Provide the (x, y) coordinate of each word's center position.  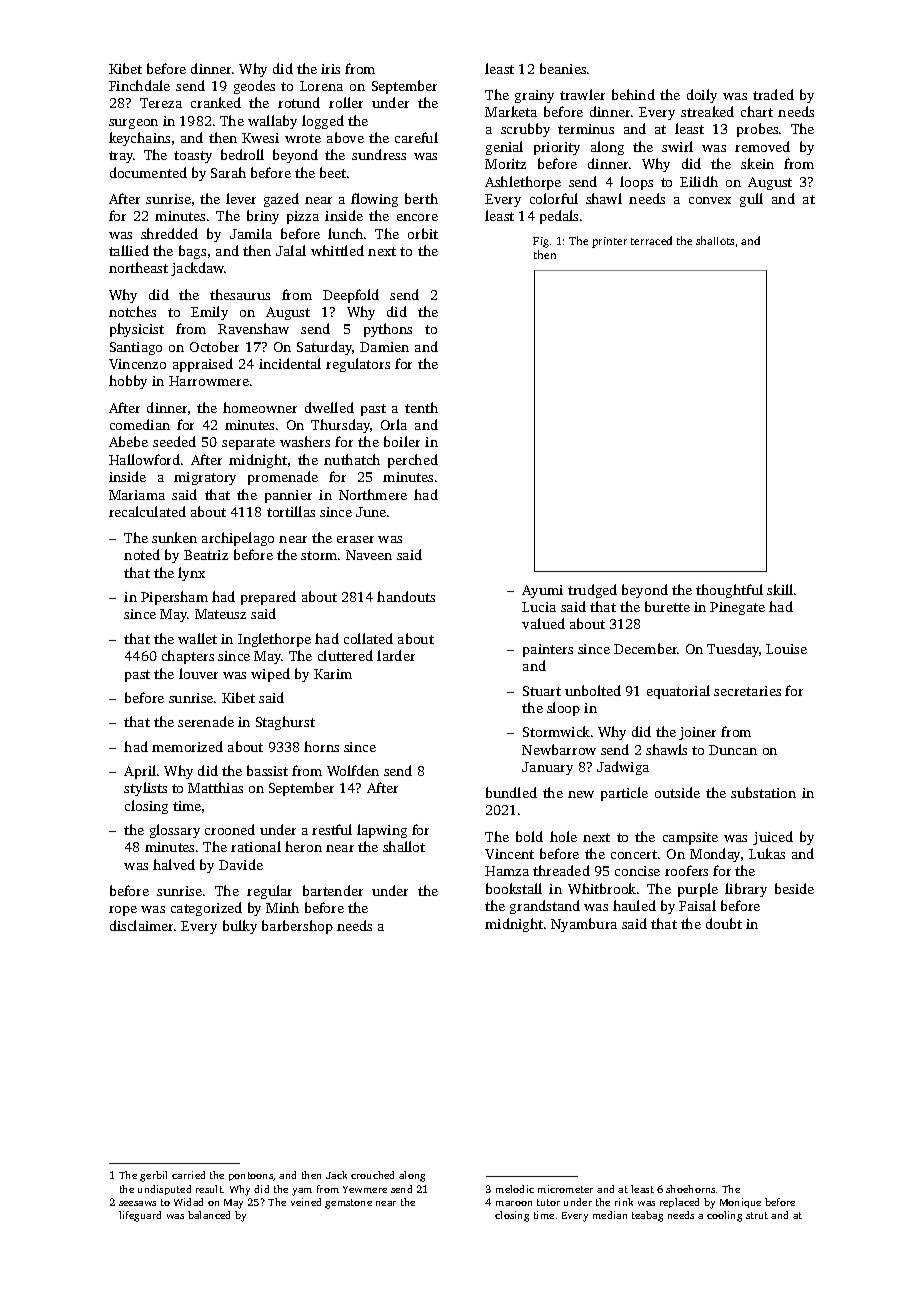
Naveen (369, 555)
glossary (175, 831)
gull (751, 200)
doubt (724, 923)
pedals (559, 217)
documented (148, 172)
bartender (333, 890)
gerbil (153, 1176)
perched (413, 461)
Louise (786, 649)
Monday (715, 855)
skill (780, 589)
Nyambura (584, 925)
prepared (268, 598)
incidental (290, 363)
